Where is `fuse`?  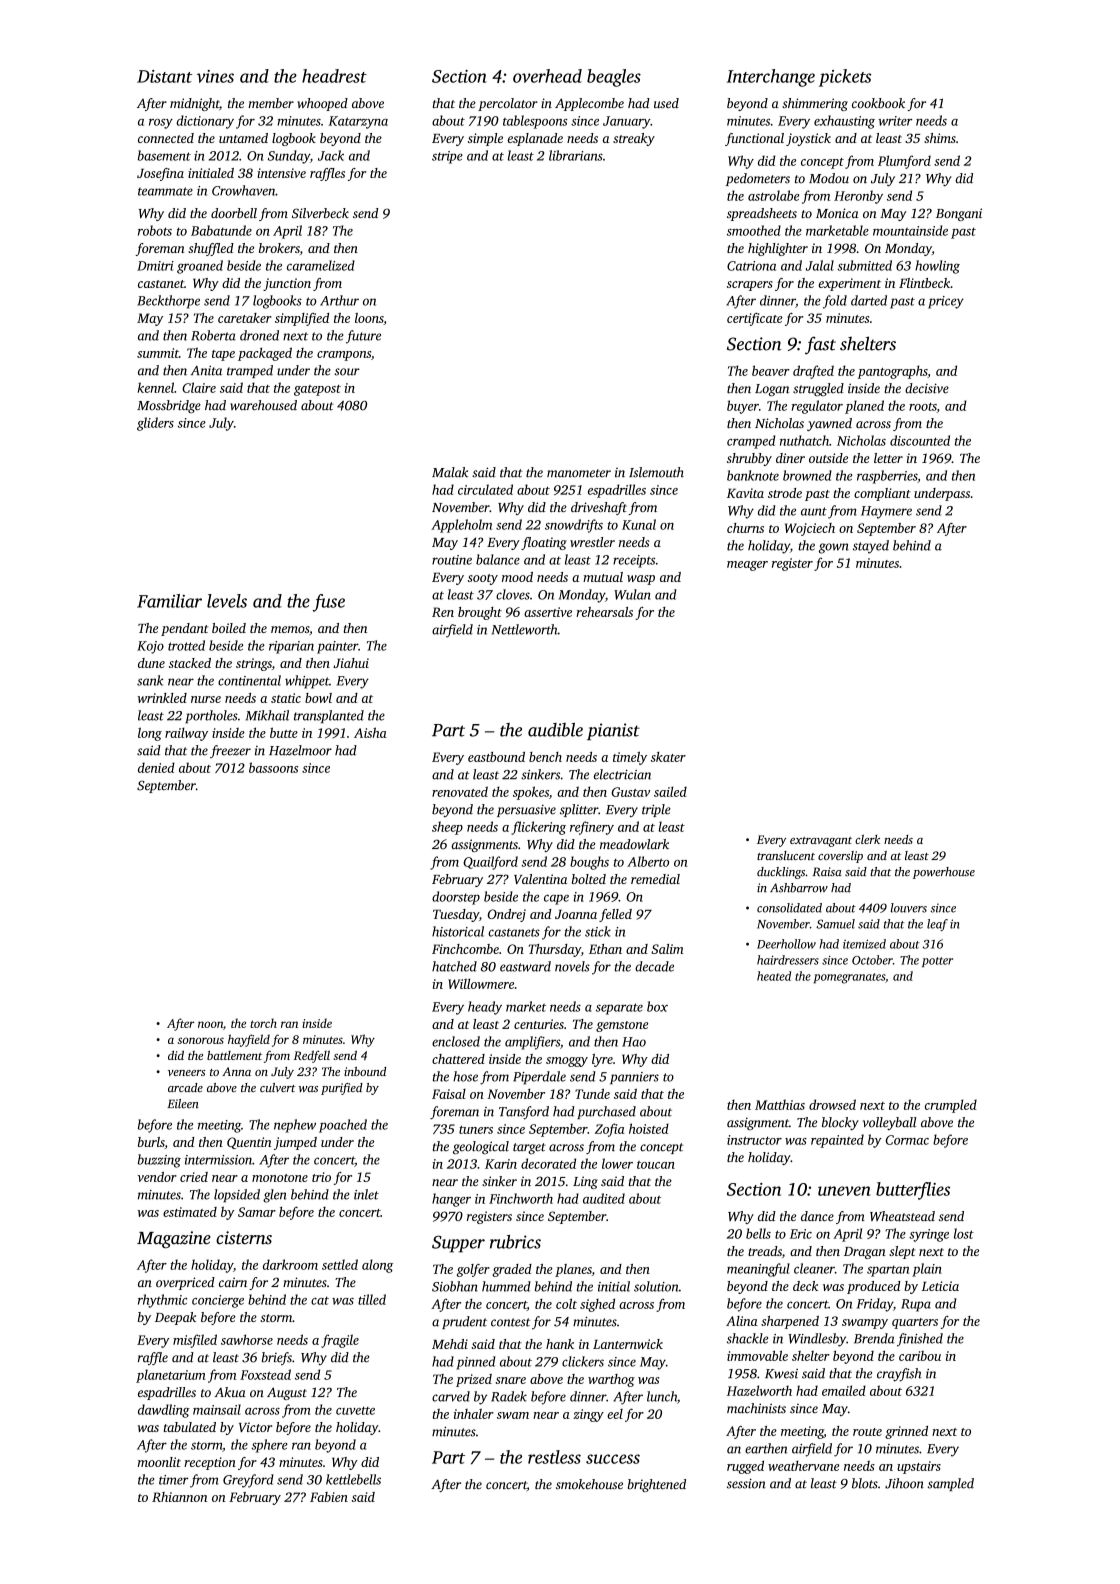
fuse is located at coordinates (329, 603).
